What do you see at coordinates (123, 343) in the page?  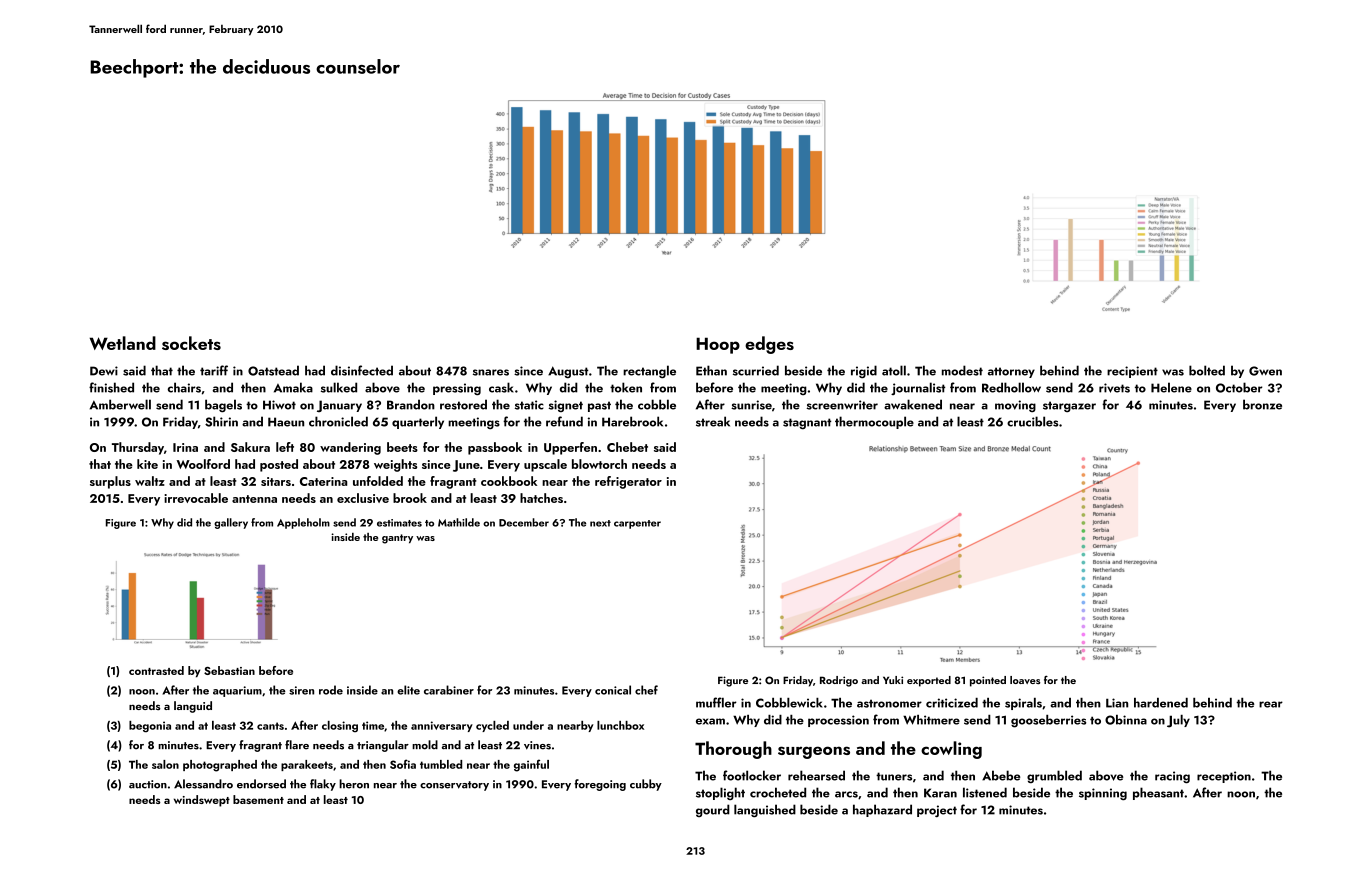 I see `Wetland` at bounding box center [123, 343].
